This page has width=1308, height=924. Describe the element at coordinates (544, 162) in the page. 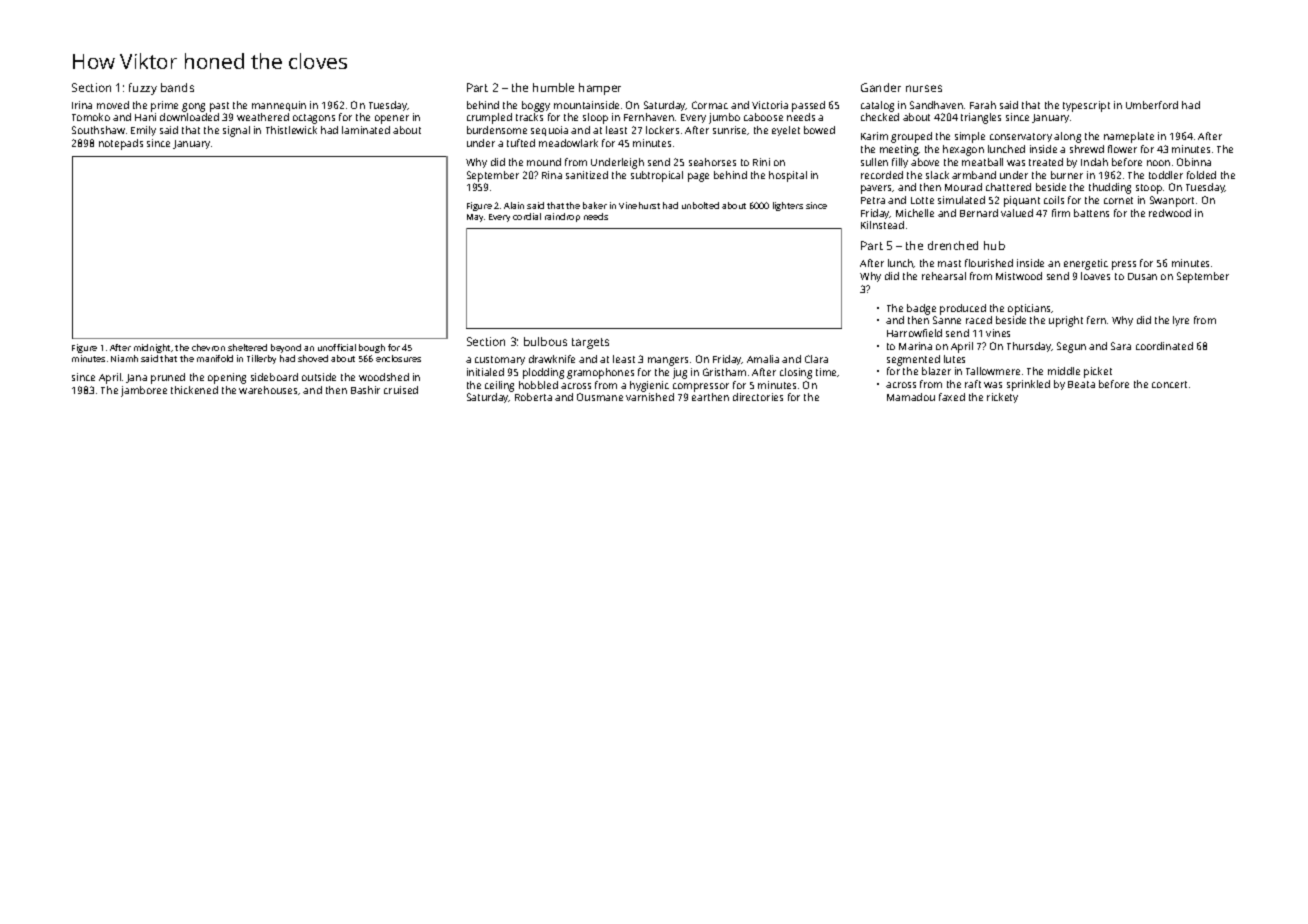

I see `mound` at that location.
